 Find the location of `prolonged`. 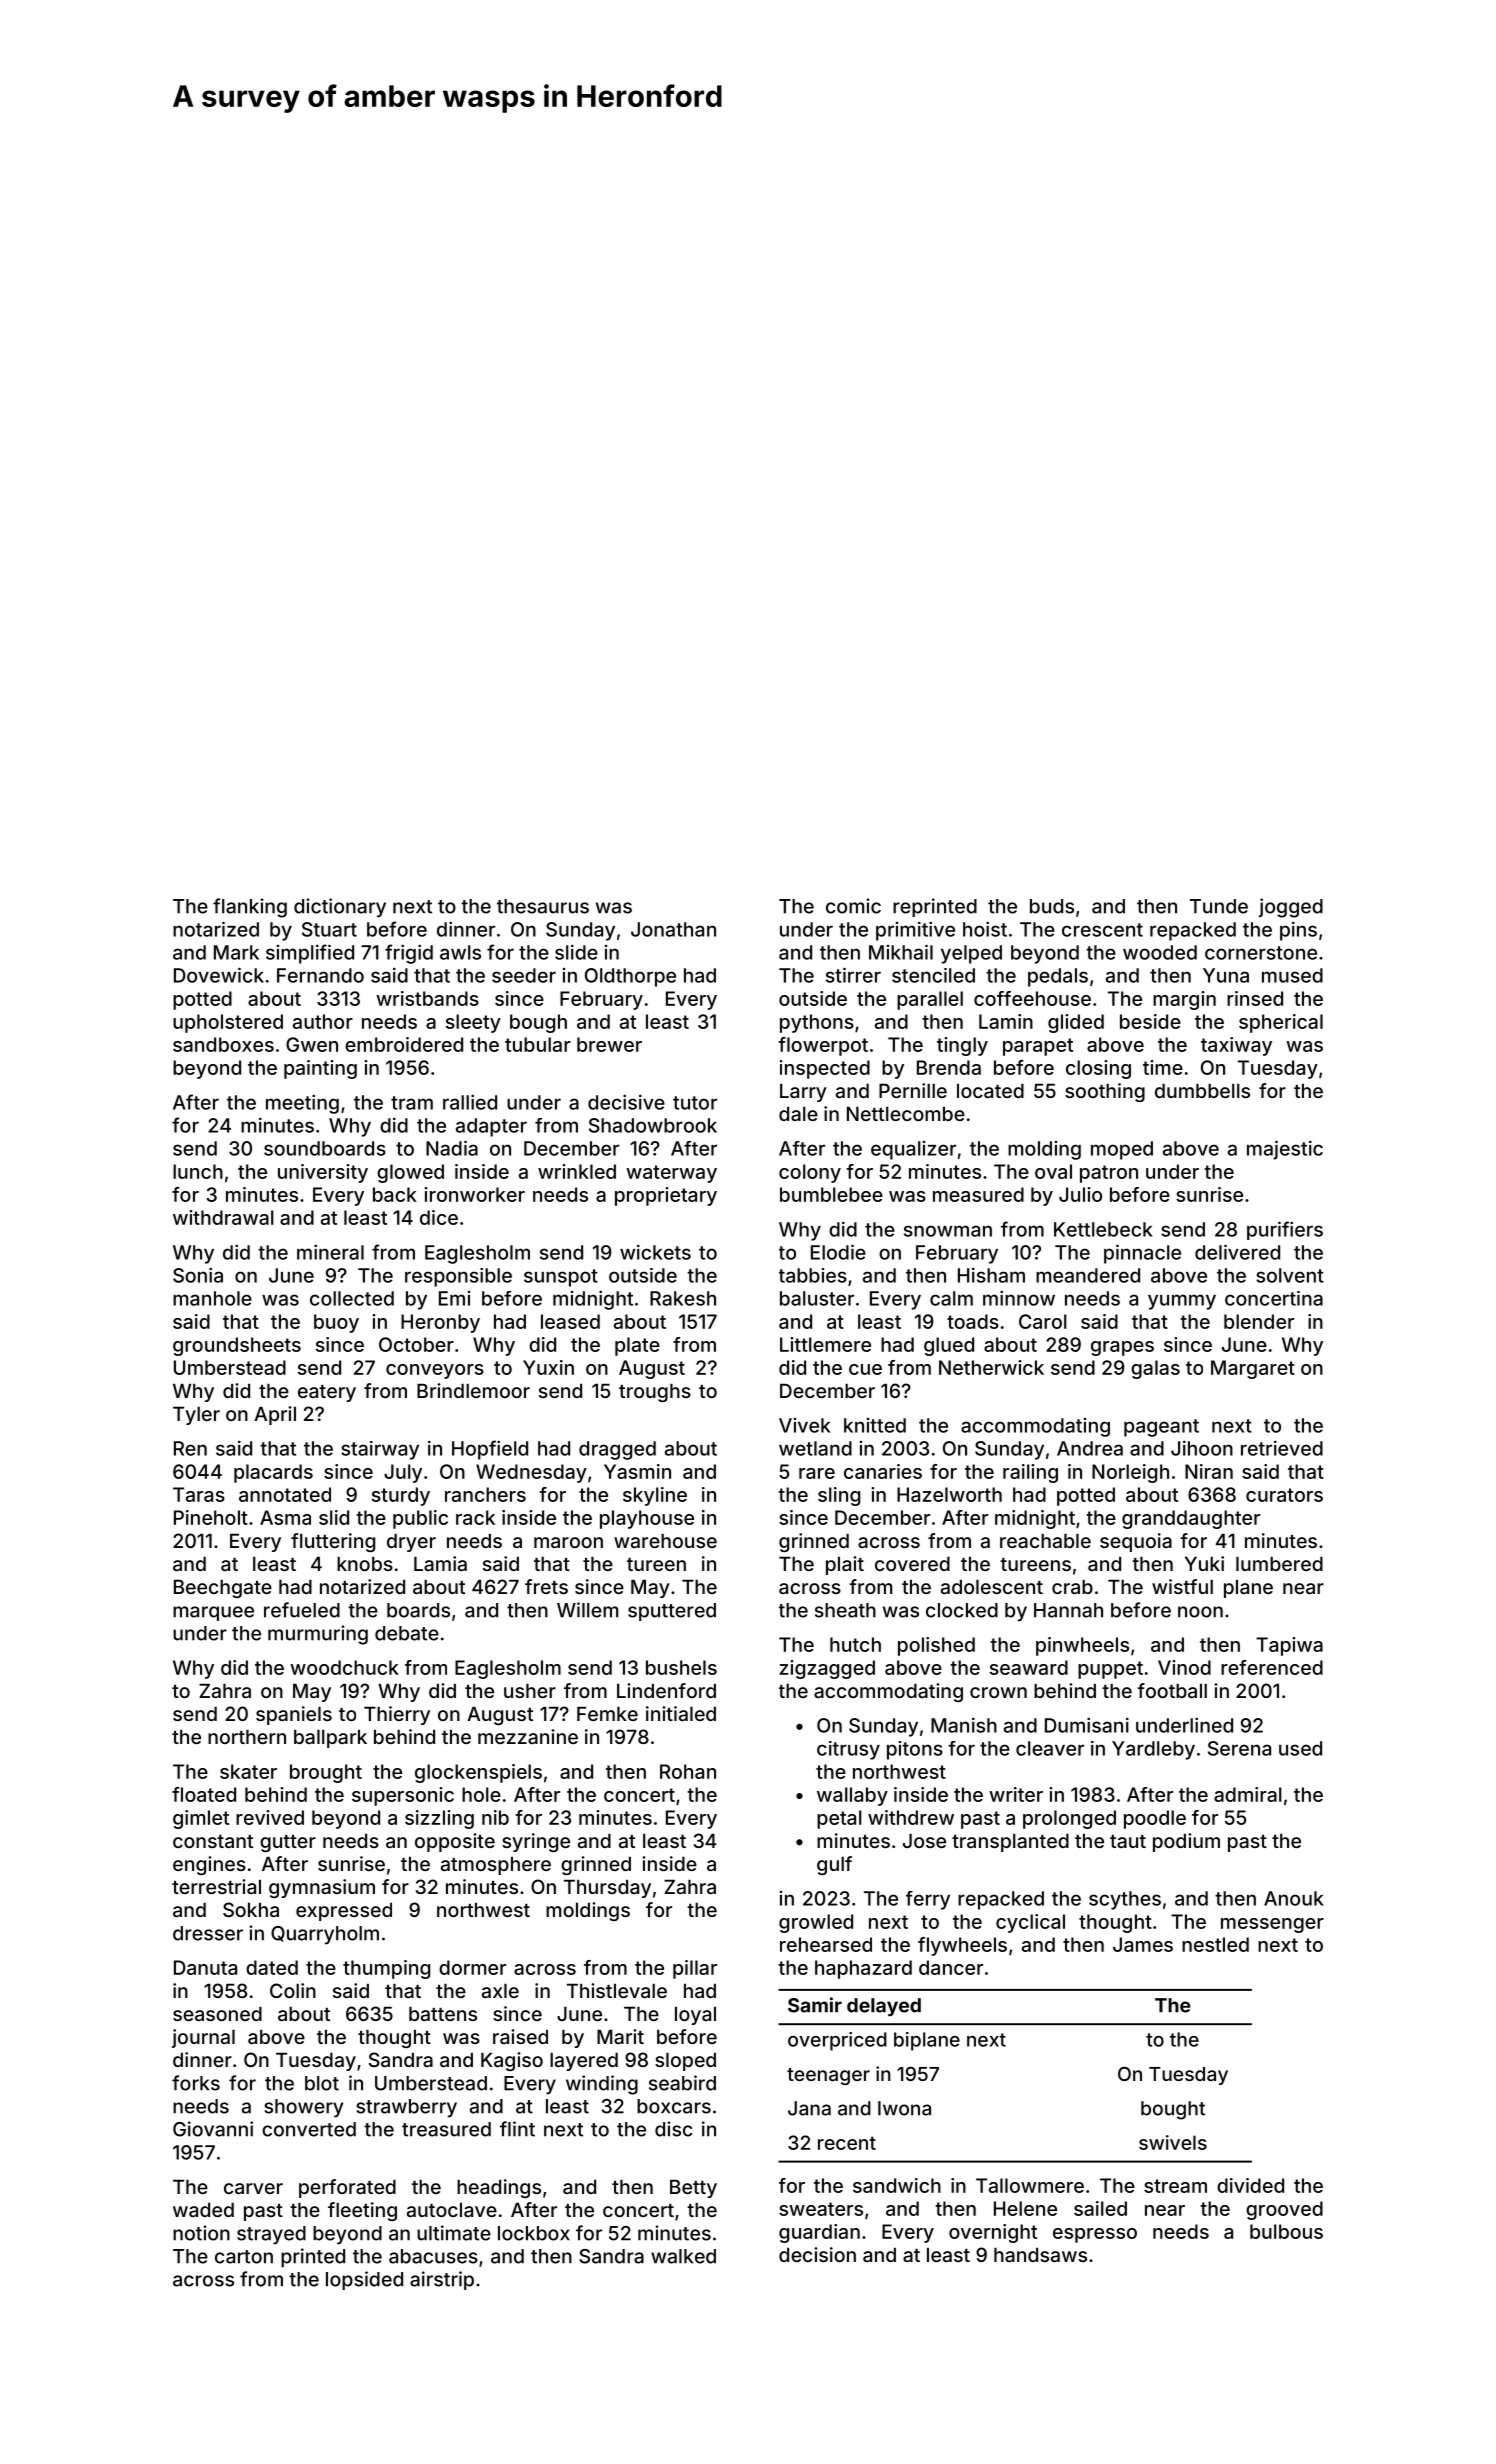

prolonged is located at coordinates (1069, 1819).
